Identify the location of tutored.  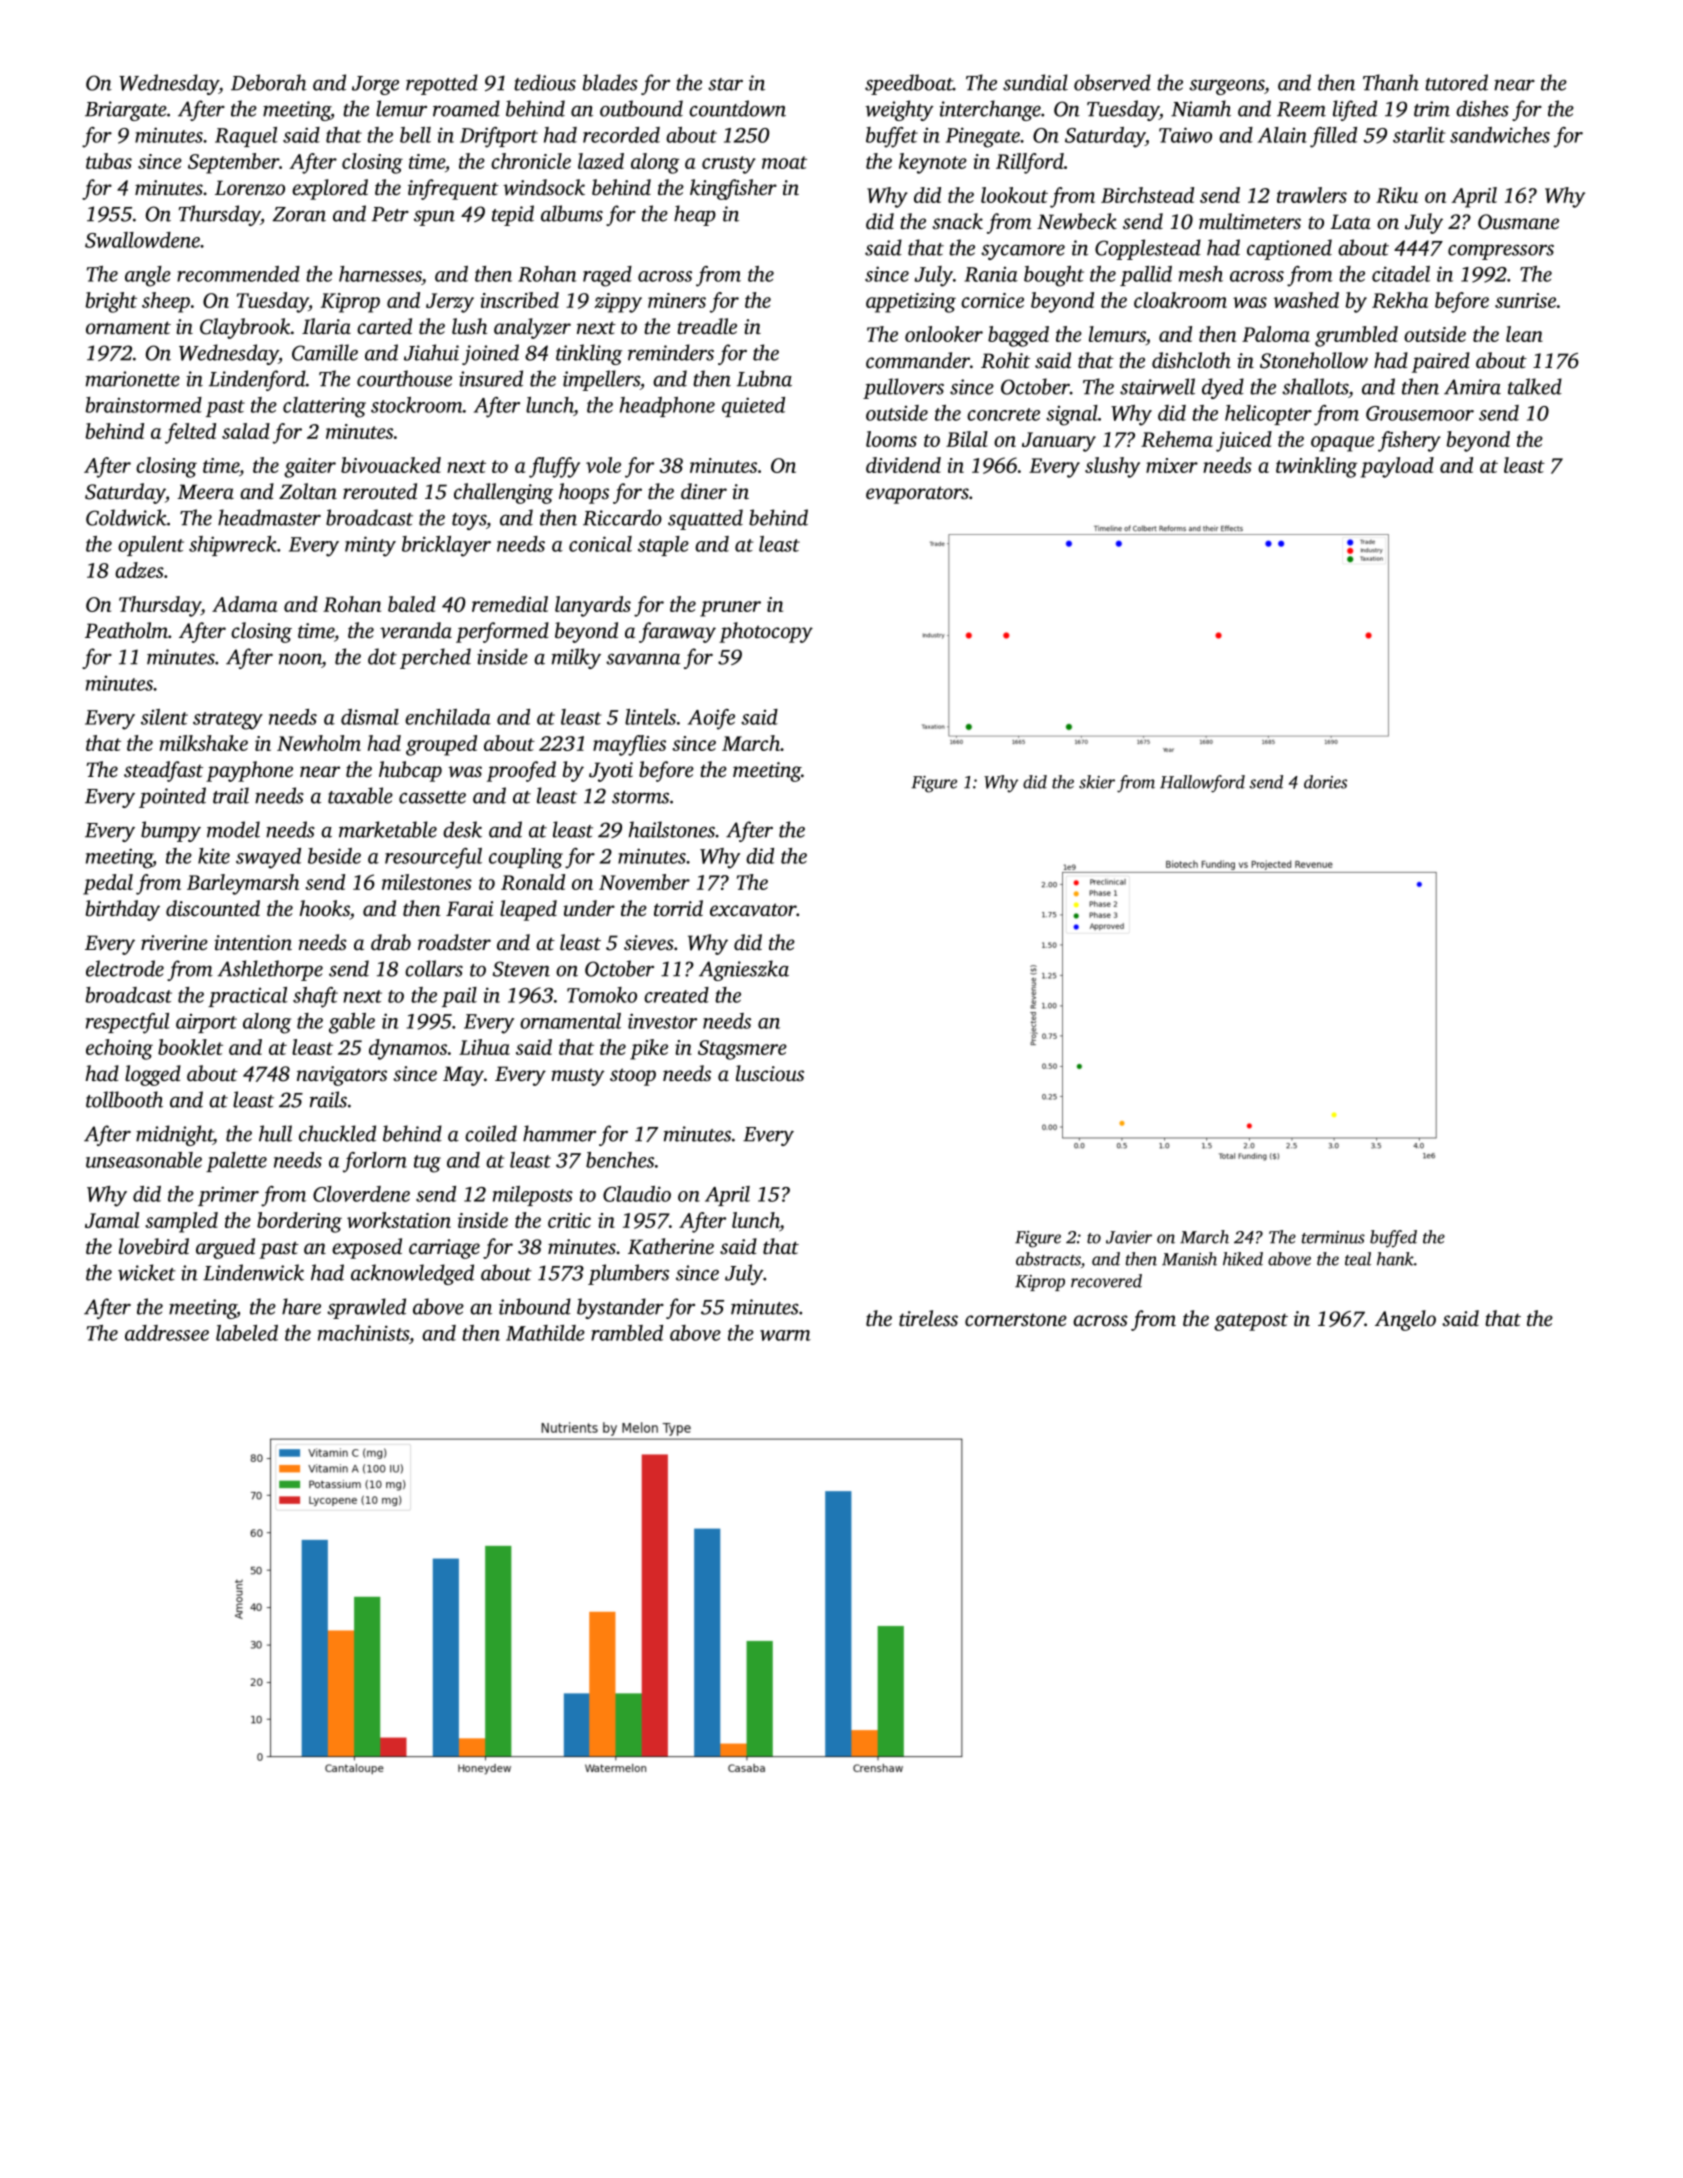
(1456, 82).
